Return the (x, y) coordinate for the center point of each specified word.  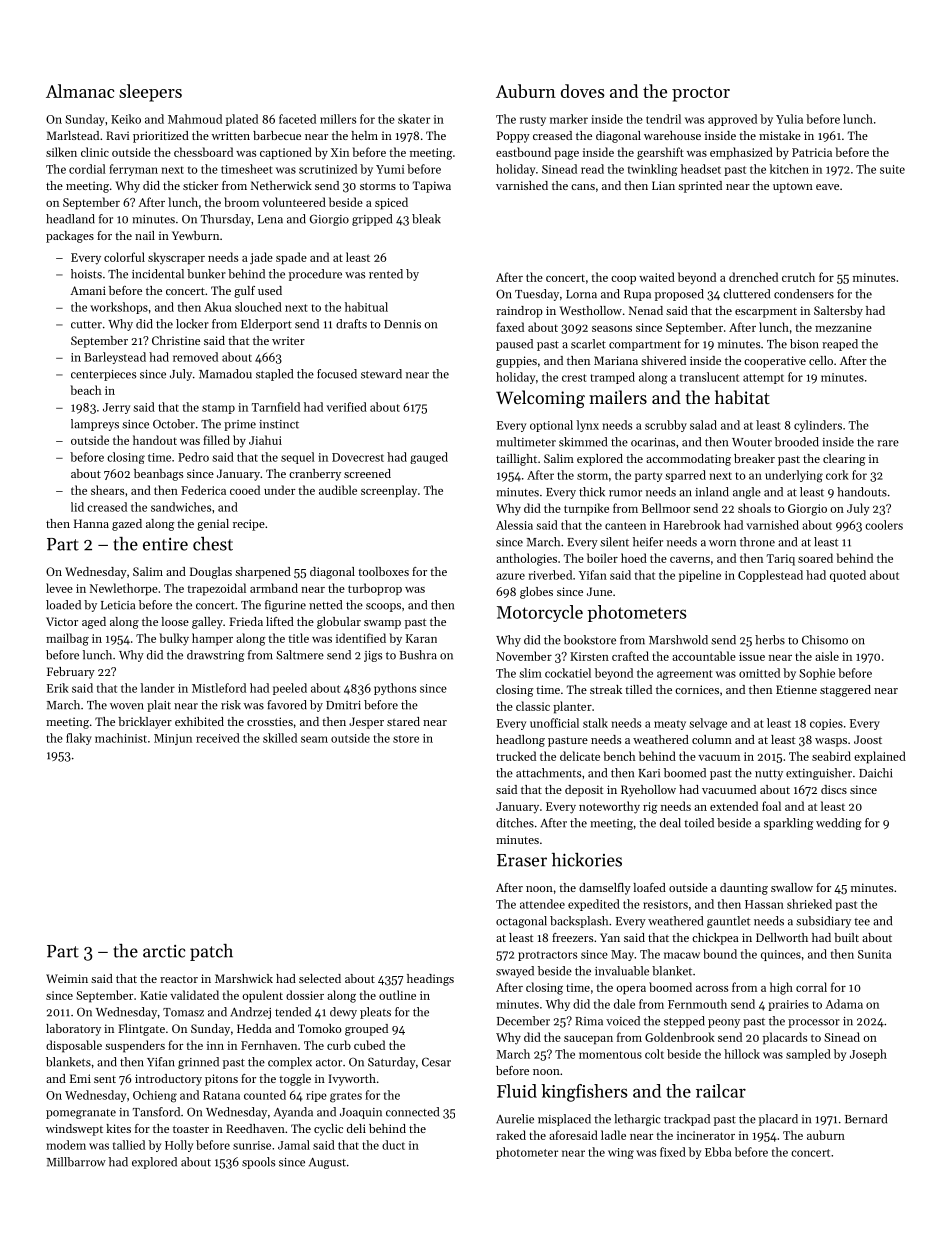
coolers (884, 525)
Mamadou (225, 374)
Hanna (91, 523)
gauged (429, 458)
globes (536, 593)
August (327, 1163)
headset (701, 169)
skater (414, 119)
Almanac (80, 91)
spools (258, 1163)
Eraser (522, 860)
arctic (164, 951)
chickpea (715, 939)
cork (837, 475)
